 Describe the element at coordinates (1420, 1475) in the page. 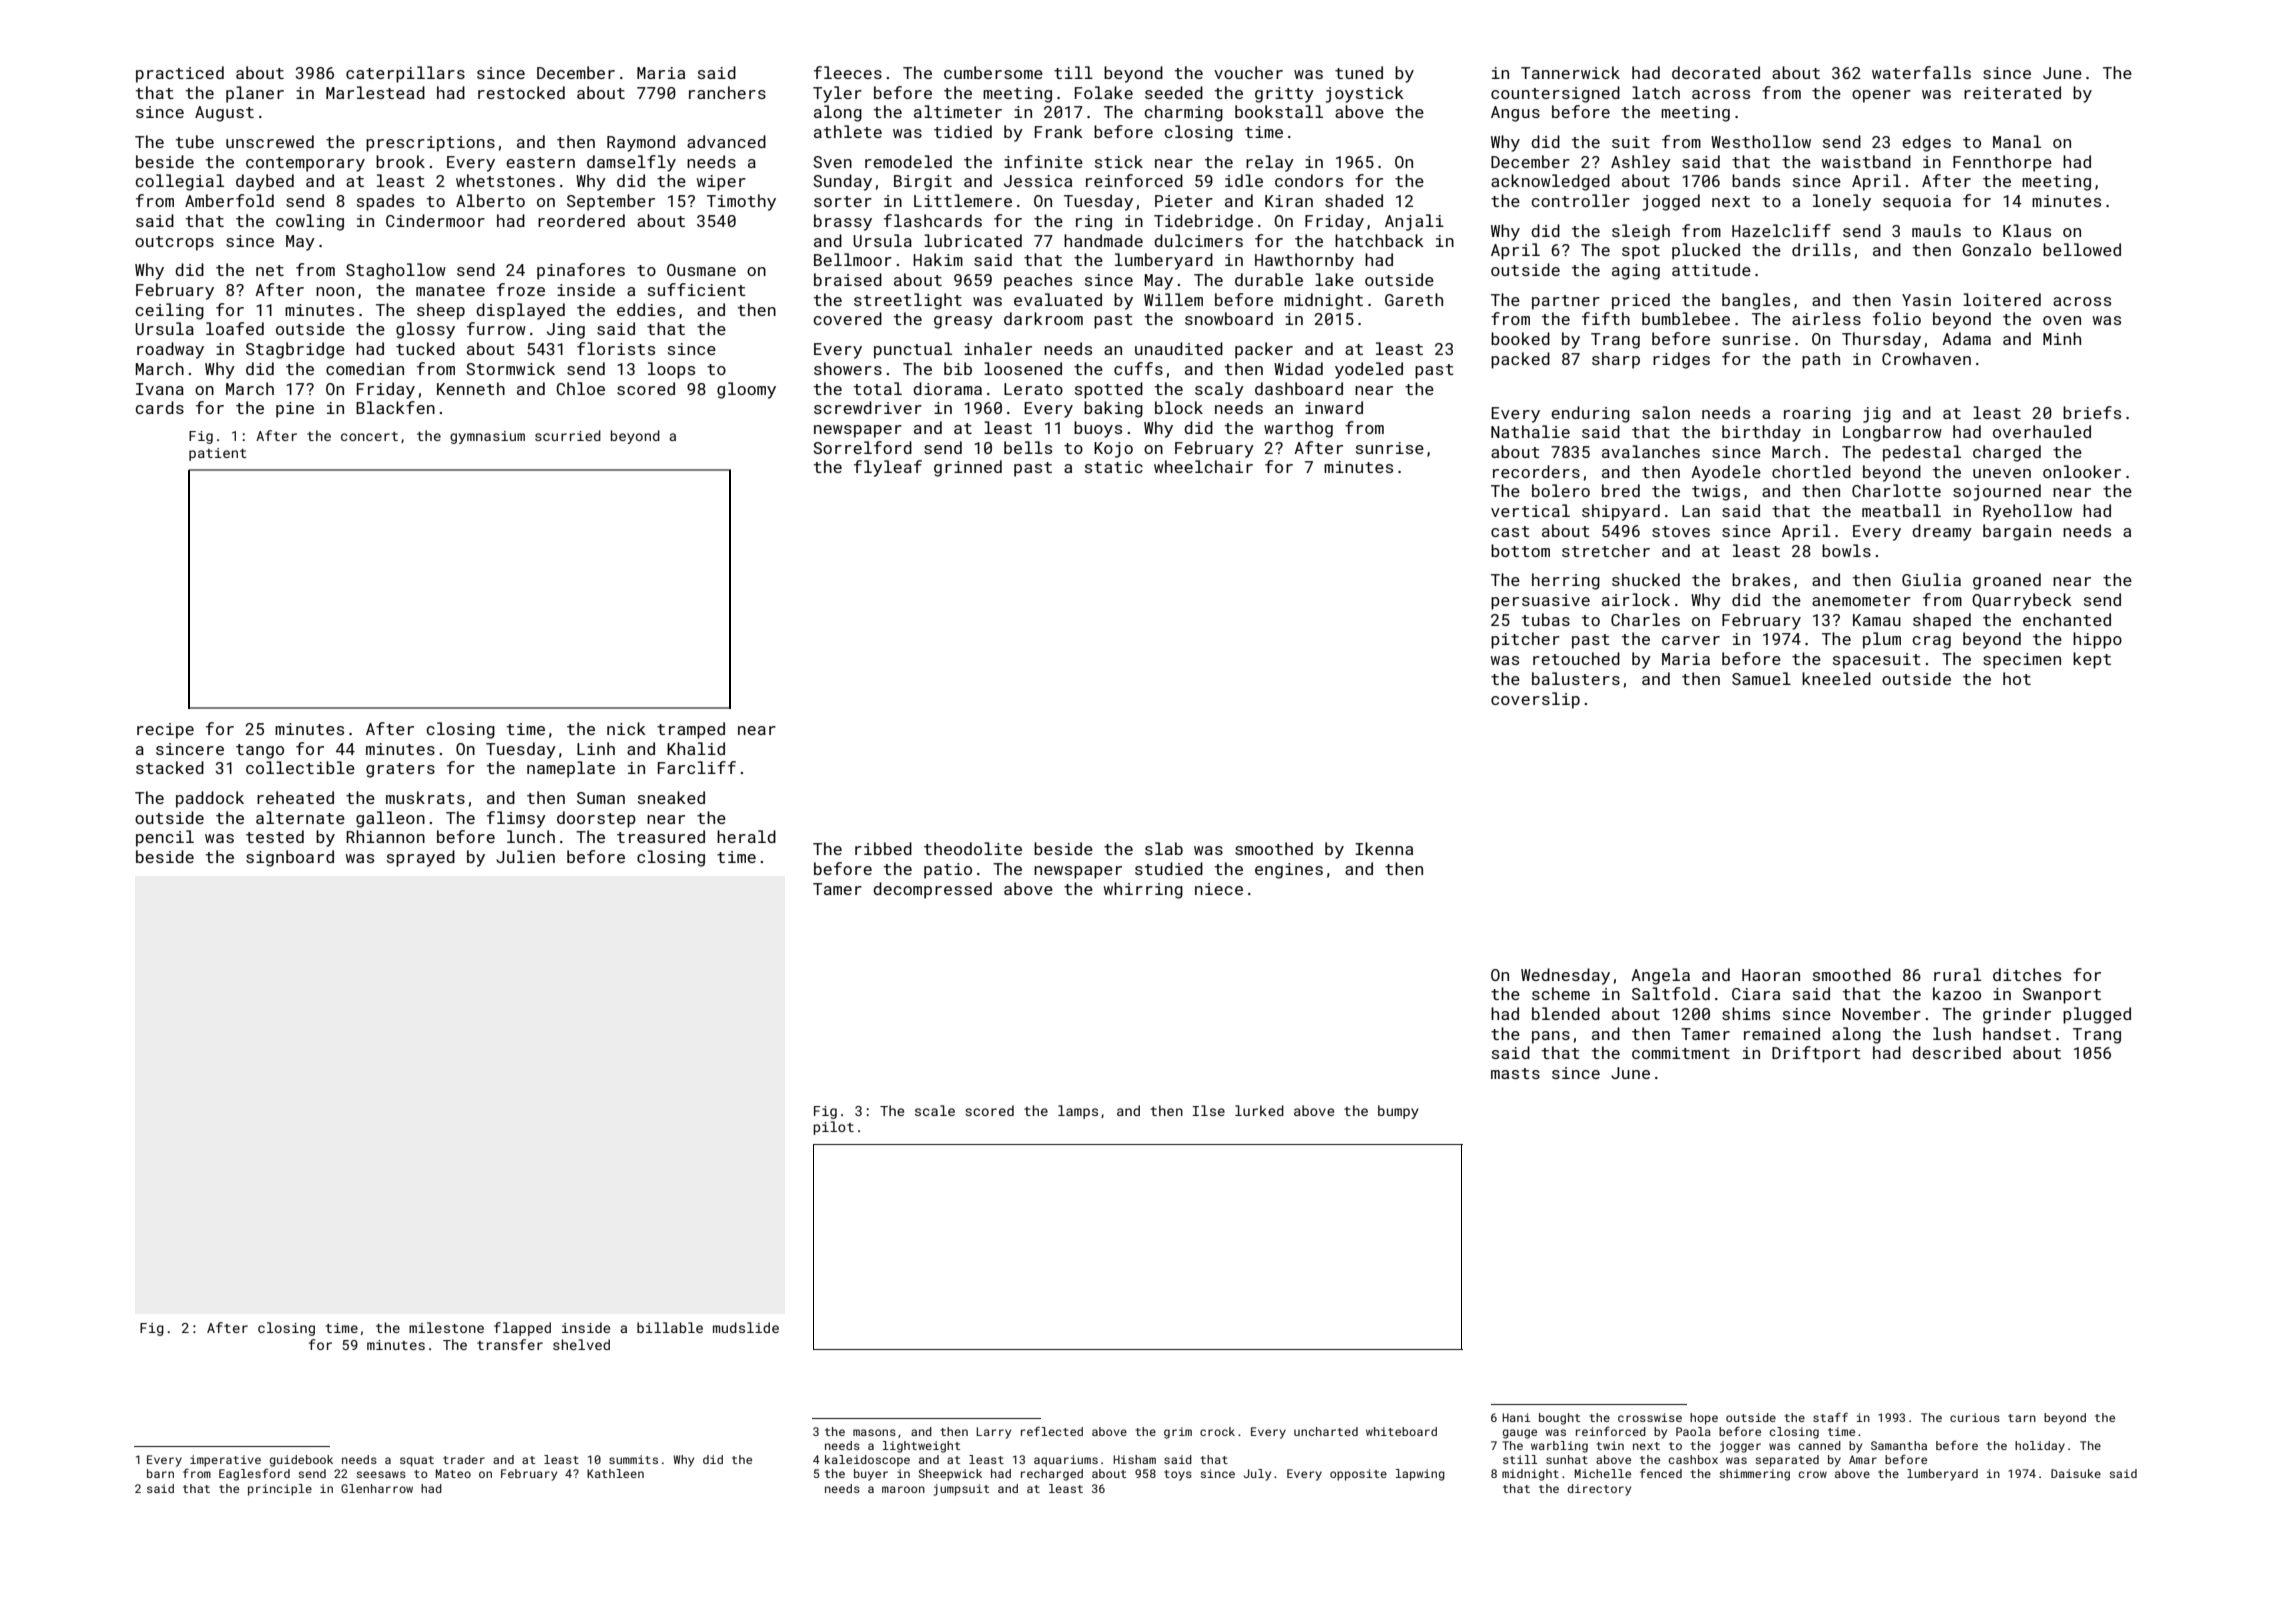

I see `lapwing` at that location.
